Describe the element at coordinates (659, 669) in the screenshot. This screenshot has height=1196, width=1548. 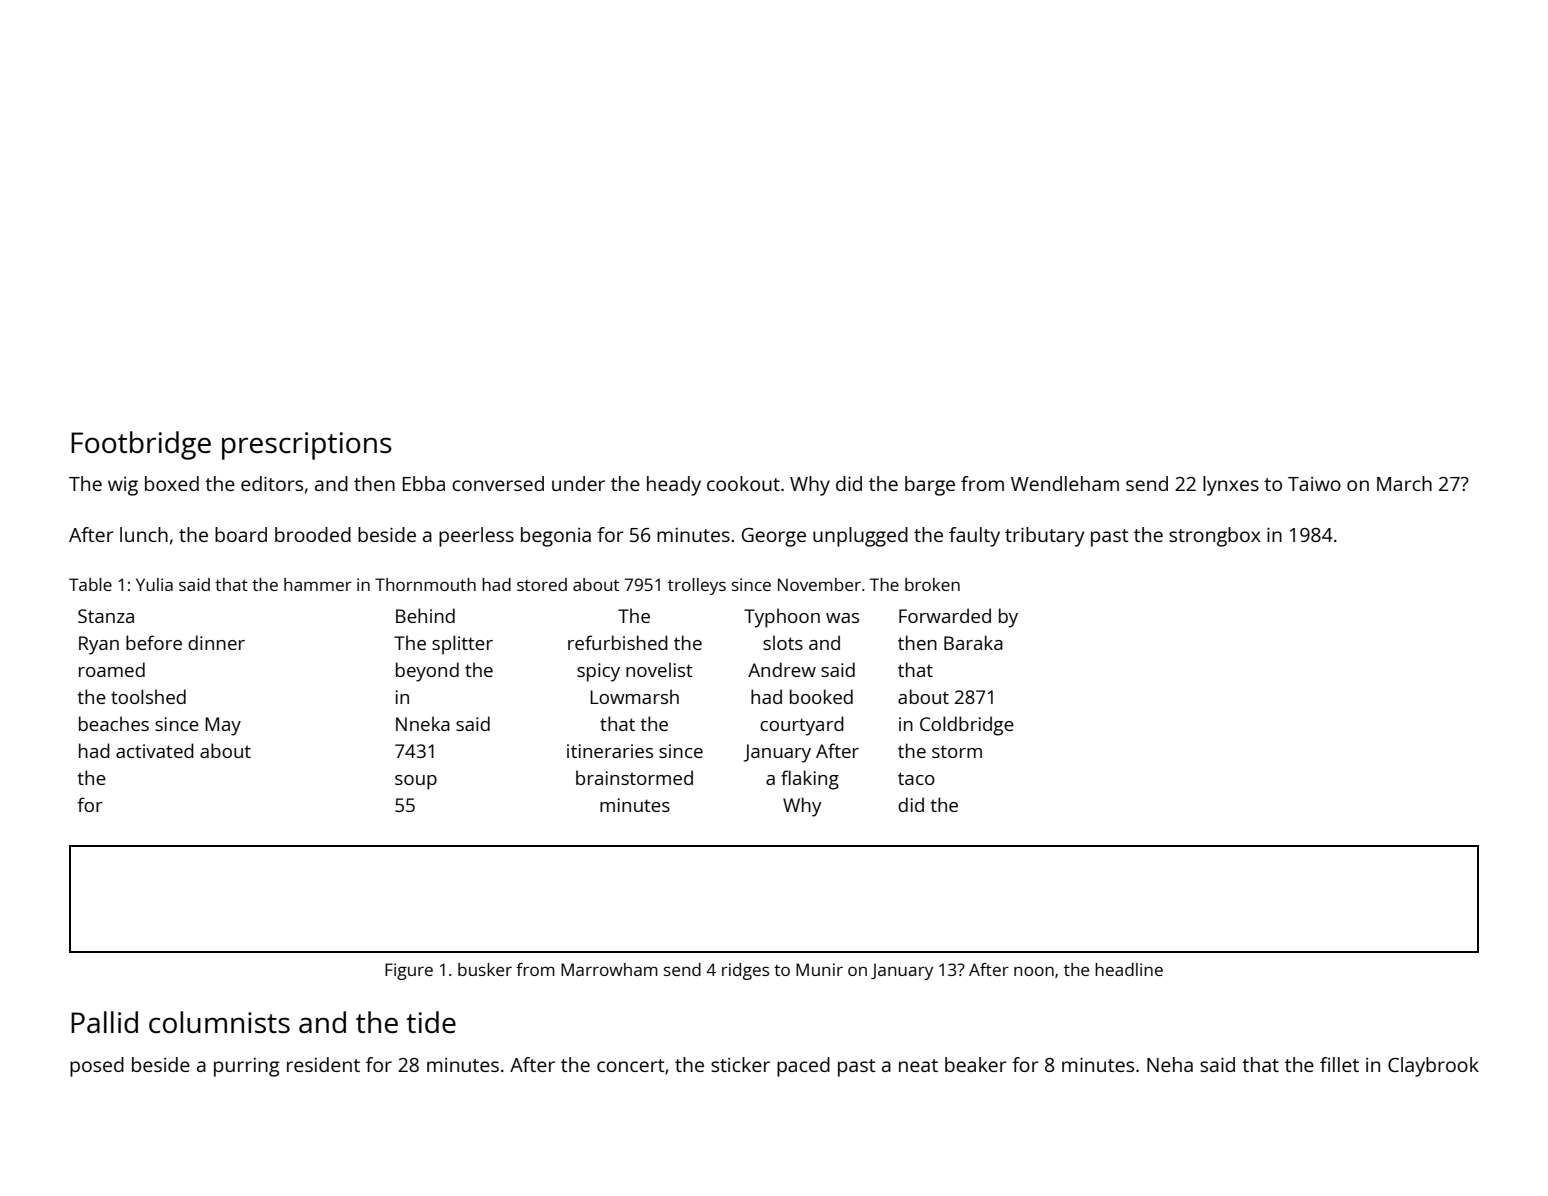
I see `novelist` at that location.
